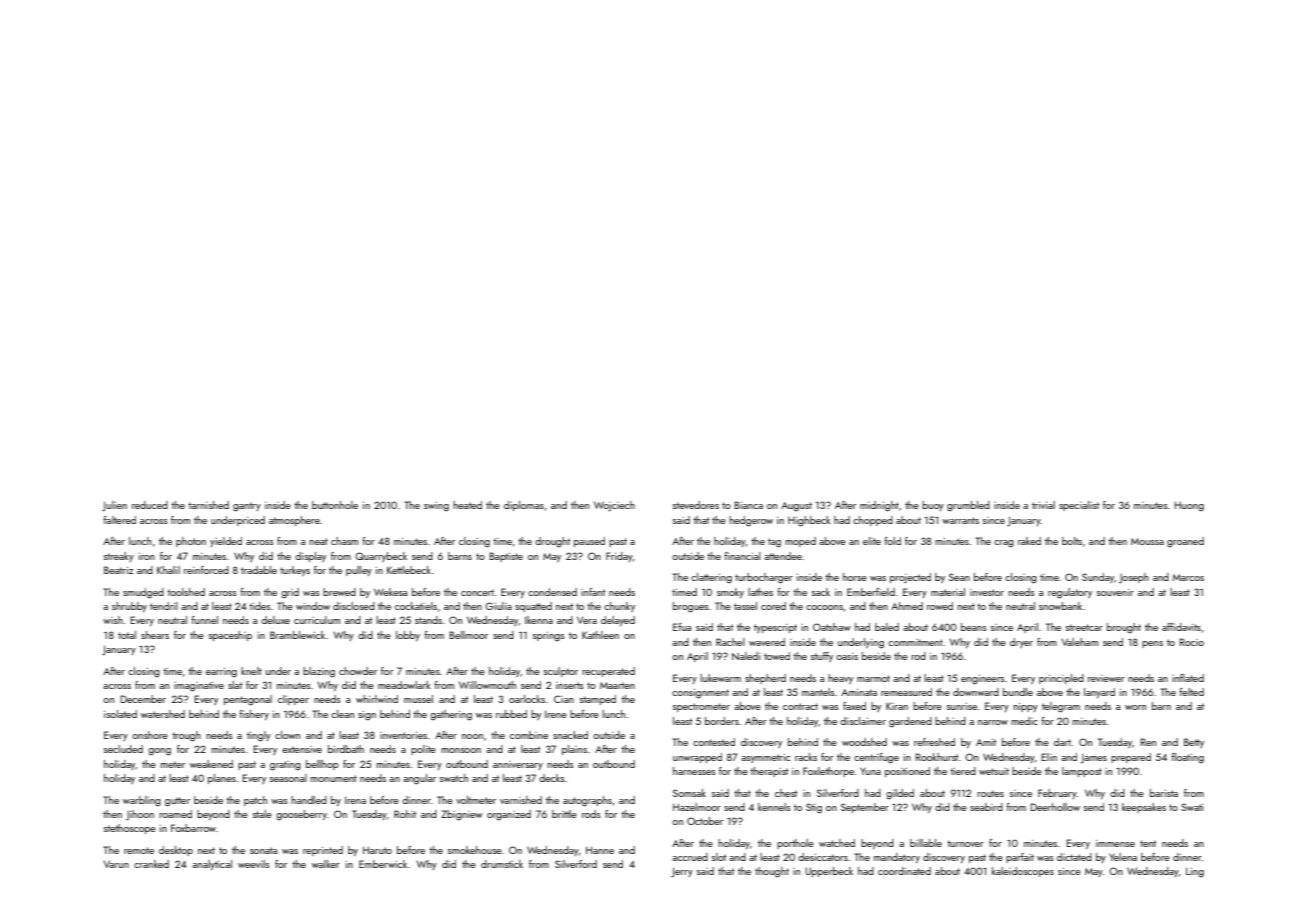  Describe the element at coordinates (287, 735) in the document. I see `clown` at that location.
